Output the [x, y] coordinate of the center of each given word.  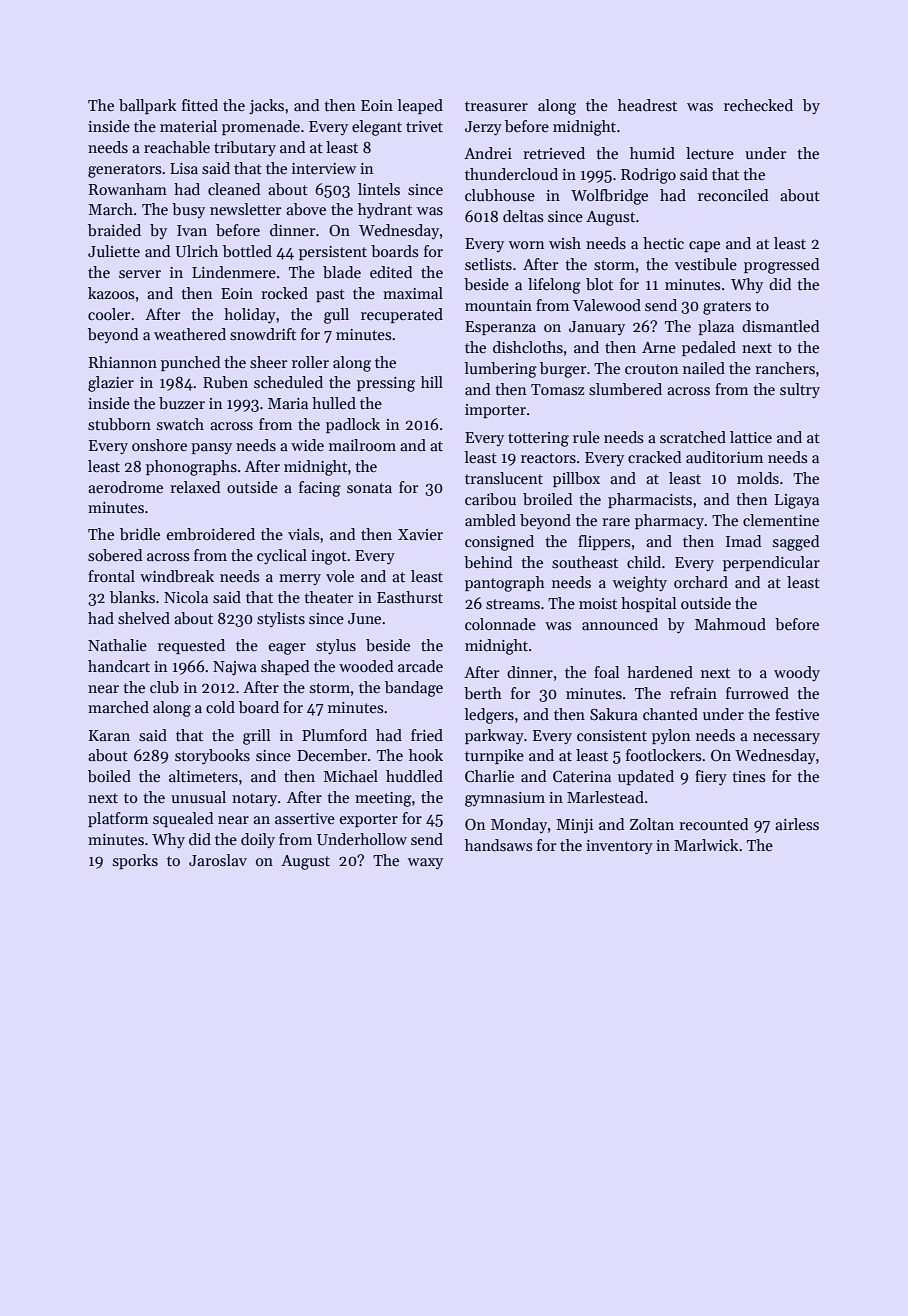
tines [748, 777]
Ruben [225, 382]
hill [432, 382]
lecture [710, 153]
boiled [109, 776]
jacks [266, 107]
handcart [119, 666]
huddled [414, 776]
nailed [704, 368]
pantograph [505, 584]
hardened [660, 672]
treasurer [496, 106]
